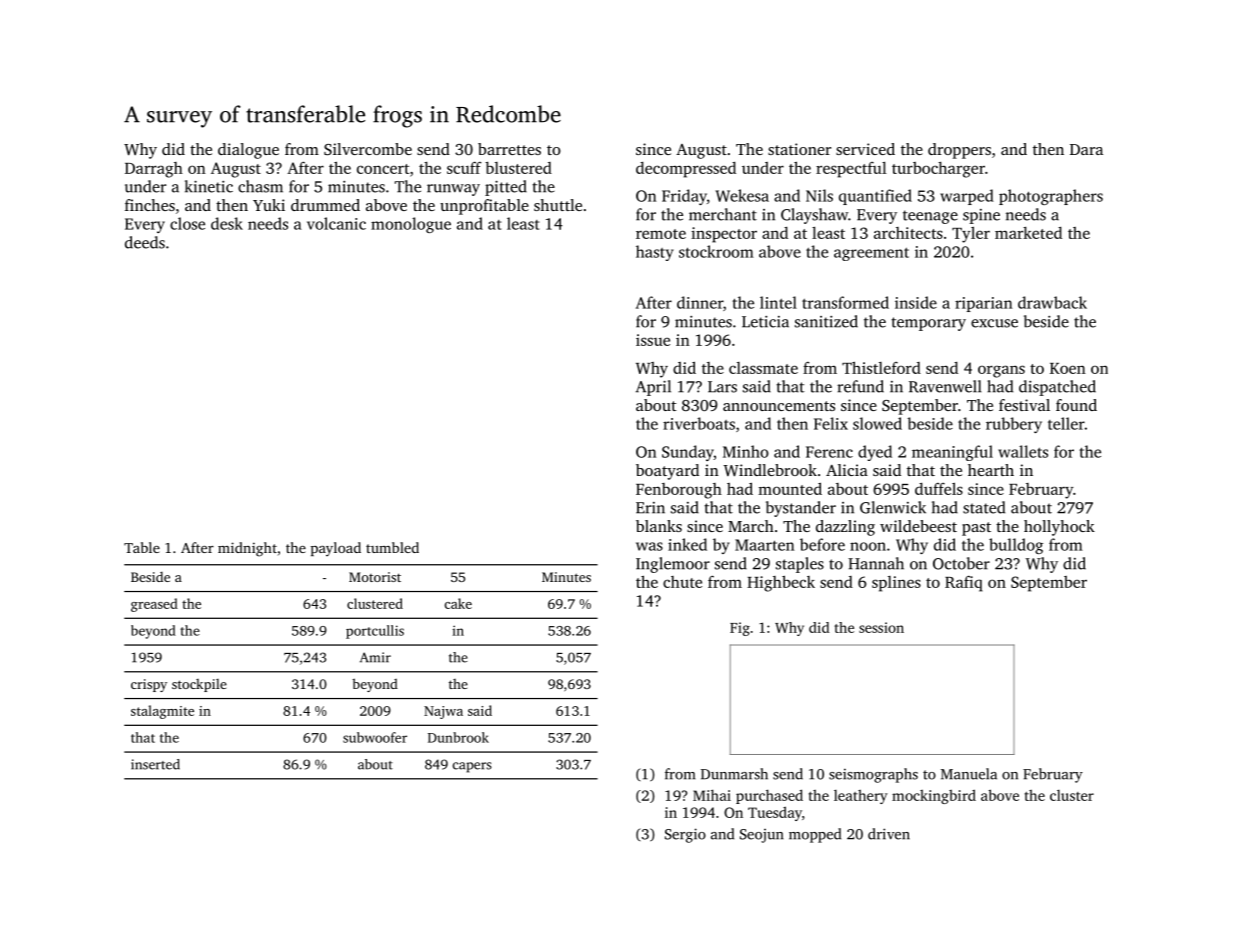  What do you see at coordinates (336, 549) in the screenshot?
I see `payload` at bounding box center [336, 549].
